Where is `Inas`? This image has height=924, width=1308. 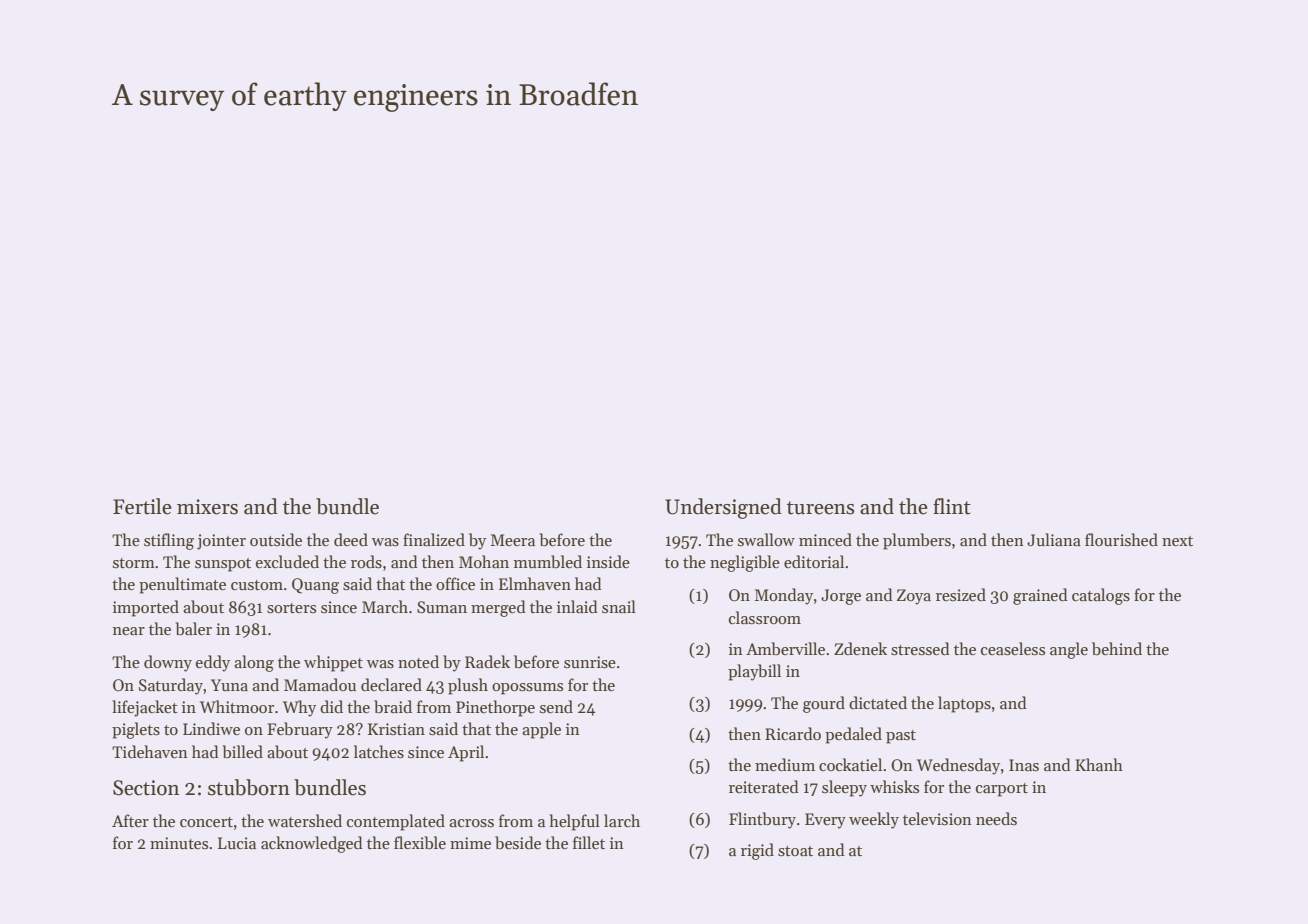 Inas is located at coordinates (1024, 765).
